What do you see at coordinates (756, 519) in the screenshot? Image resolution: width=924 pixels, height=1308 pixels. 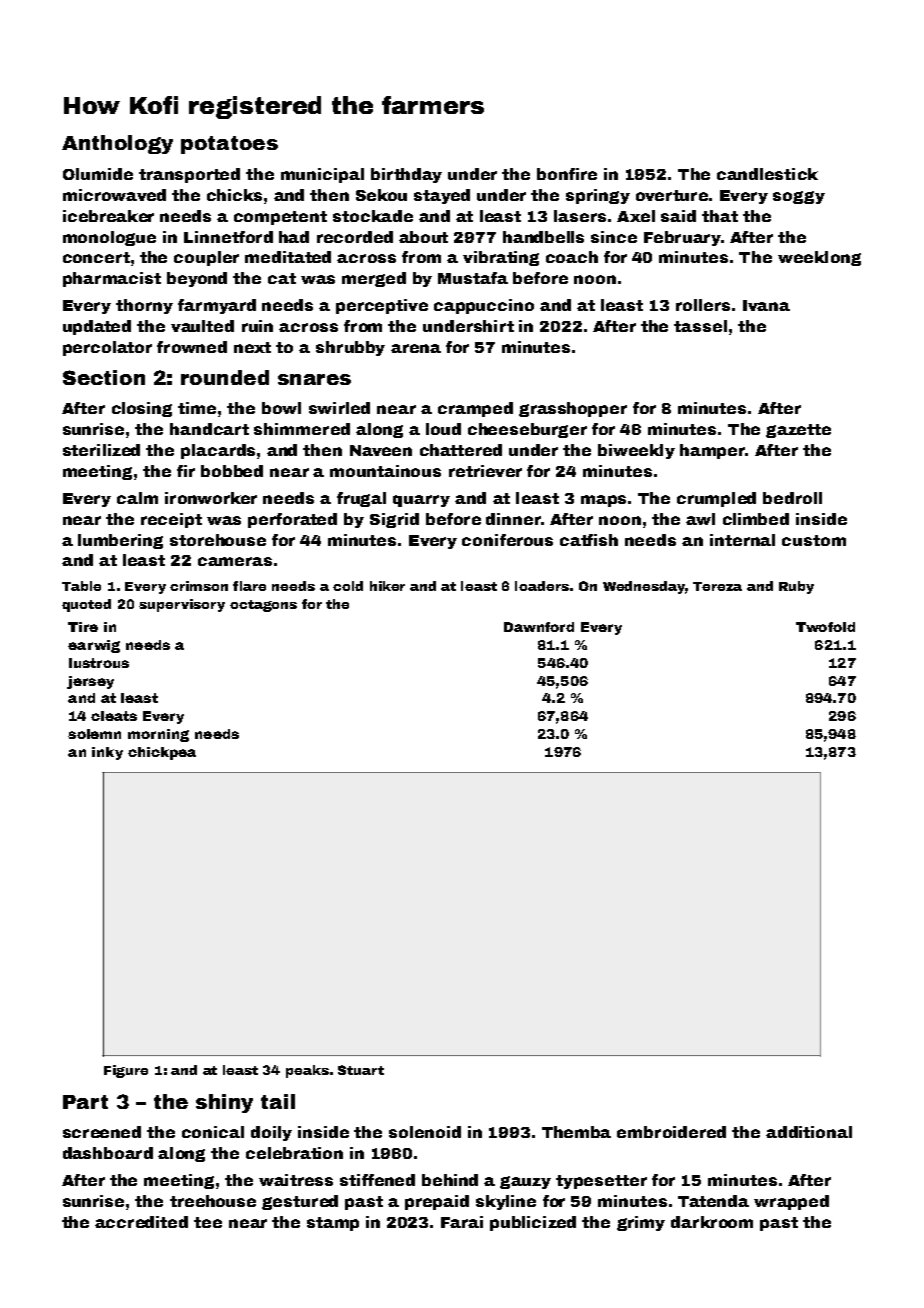 I see `climbed` at bounding box center [756, 519].
